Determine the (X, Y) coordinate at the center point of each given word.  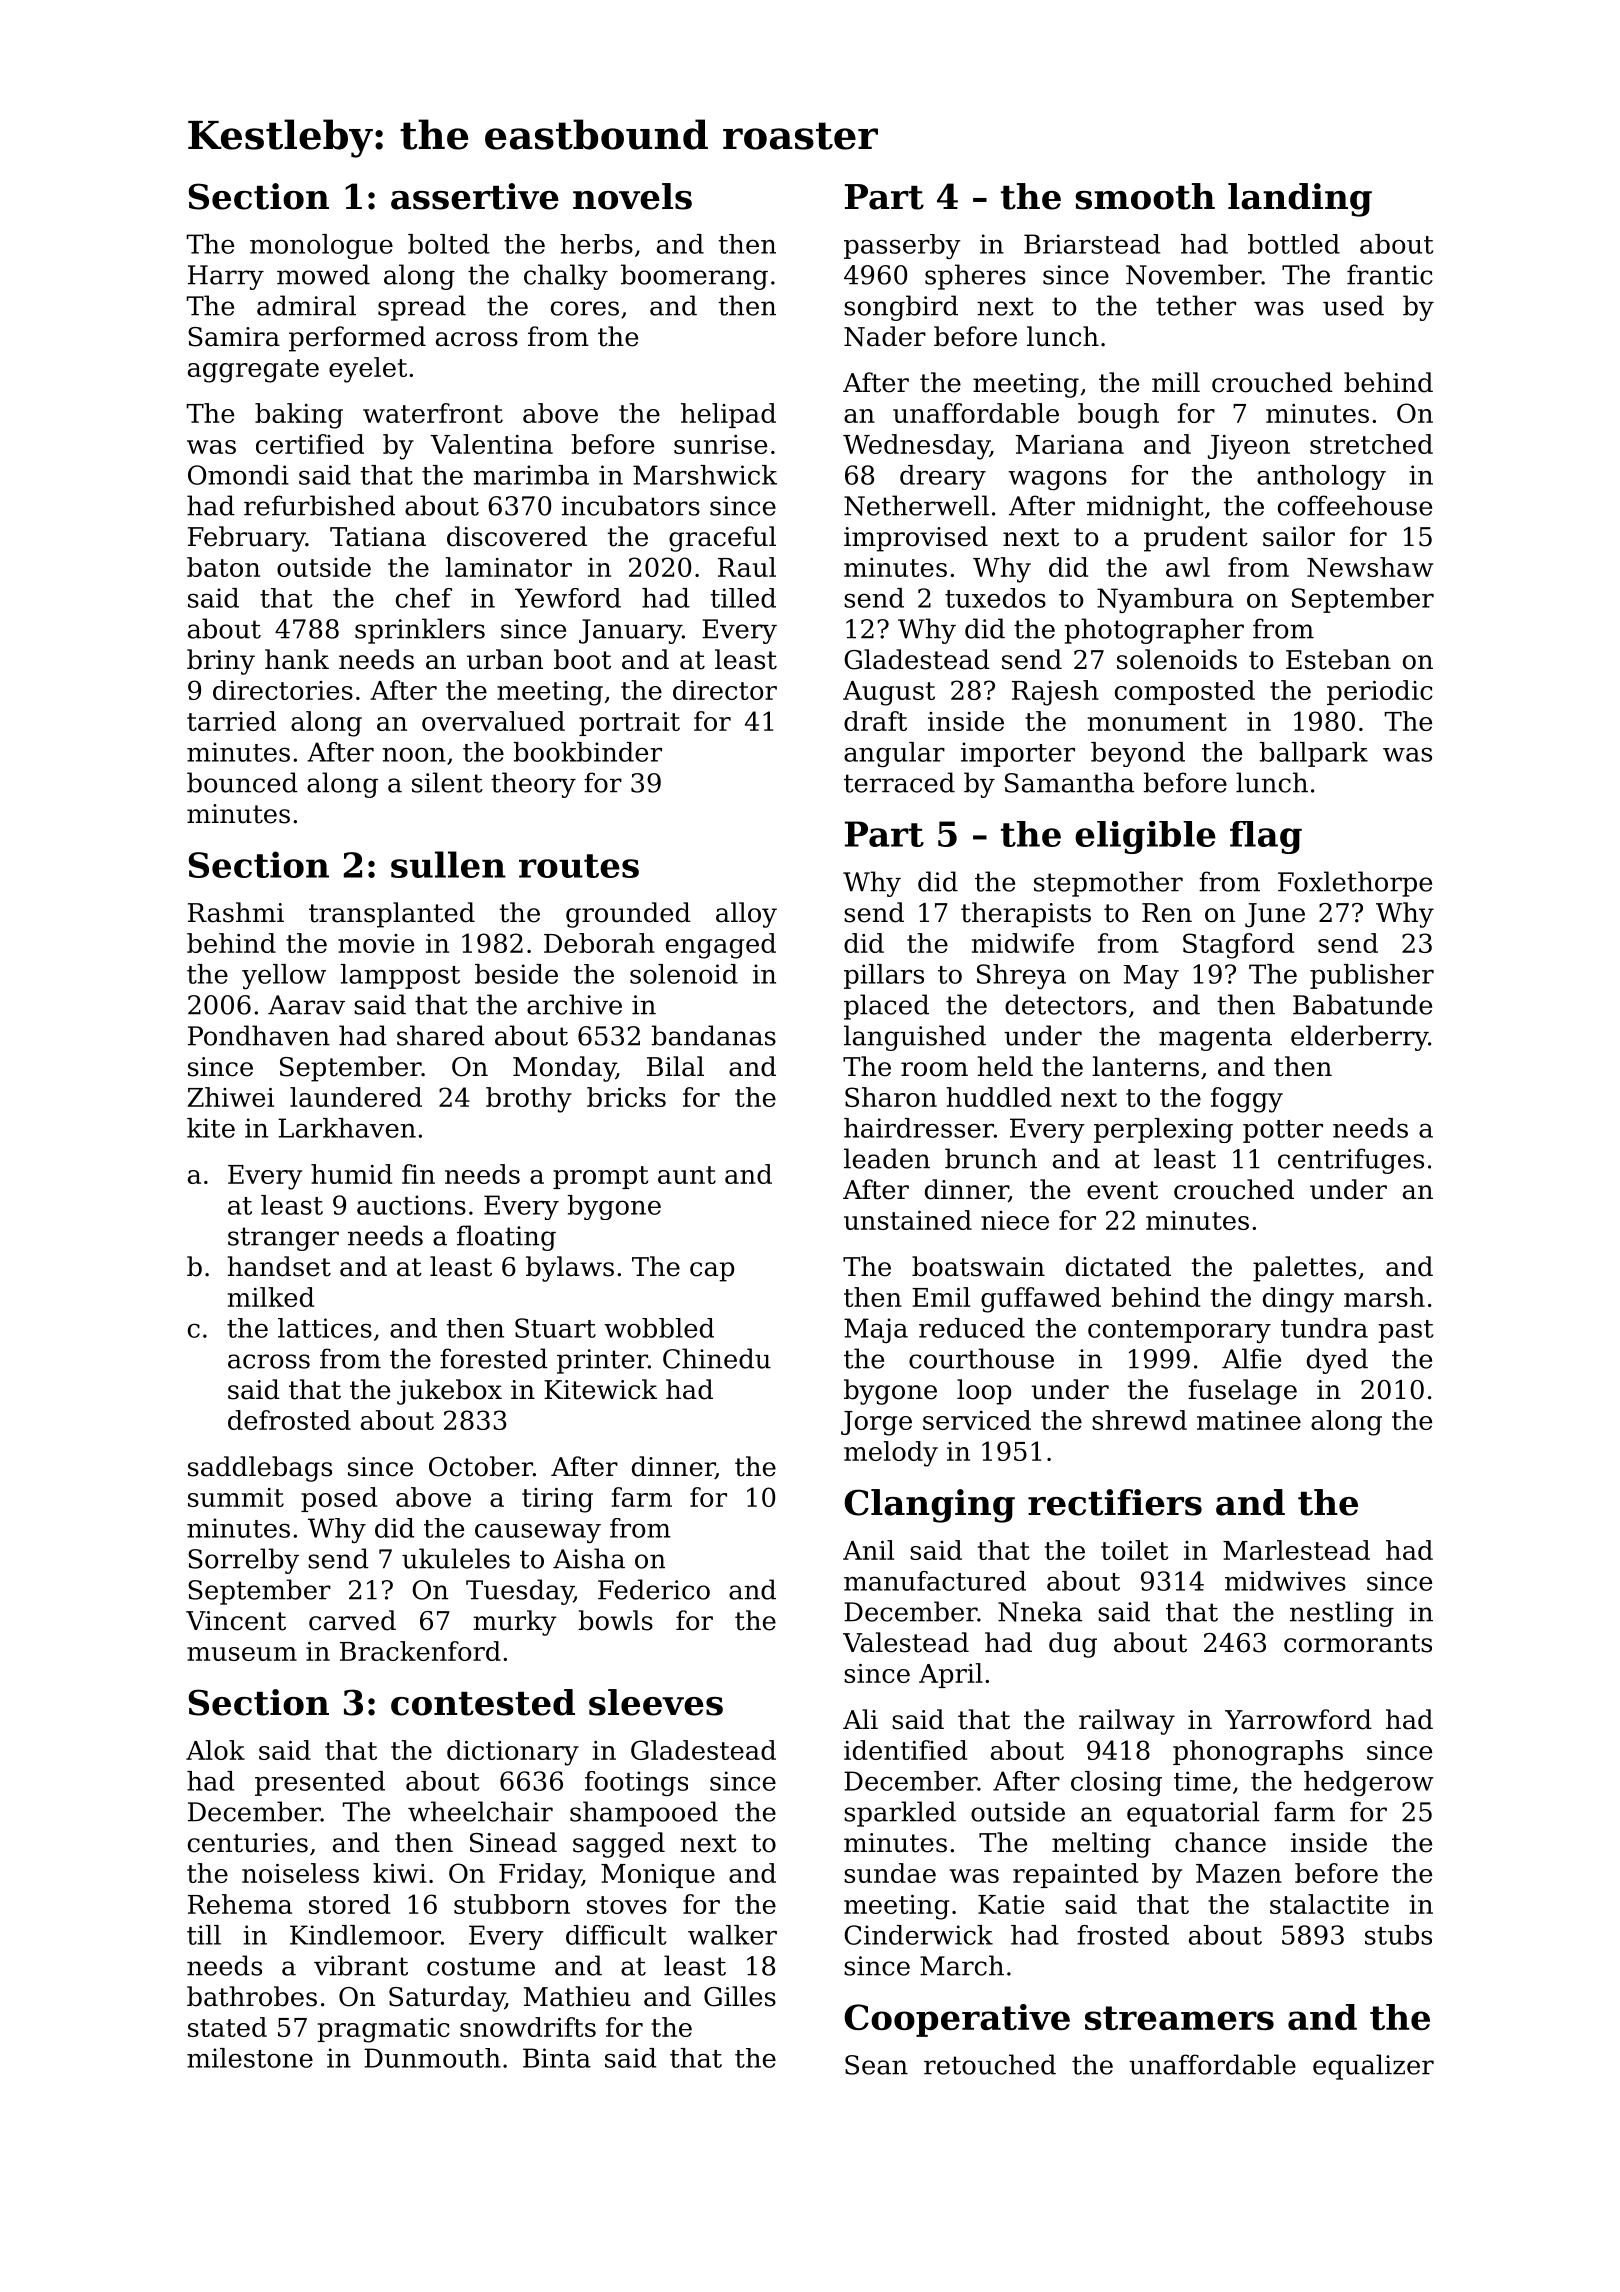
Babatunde (1362, 1004)
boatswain (978, 1266)
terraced (899, 782)
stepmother (1108, 884)
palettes (1304, 1269)
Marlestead (1296, 1550)
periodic (1380, 692)
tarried (231, 721)
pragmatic (383, 2030)
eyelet (368, 370)
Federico (654, 1589)
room (934, 1069)
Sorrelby (243, 1561)
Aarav (306, 1005)
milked (271, 1297)
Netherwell (916, 505)
